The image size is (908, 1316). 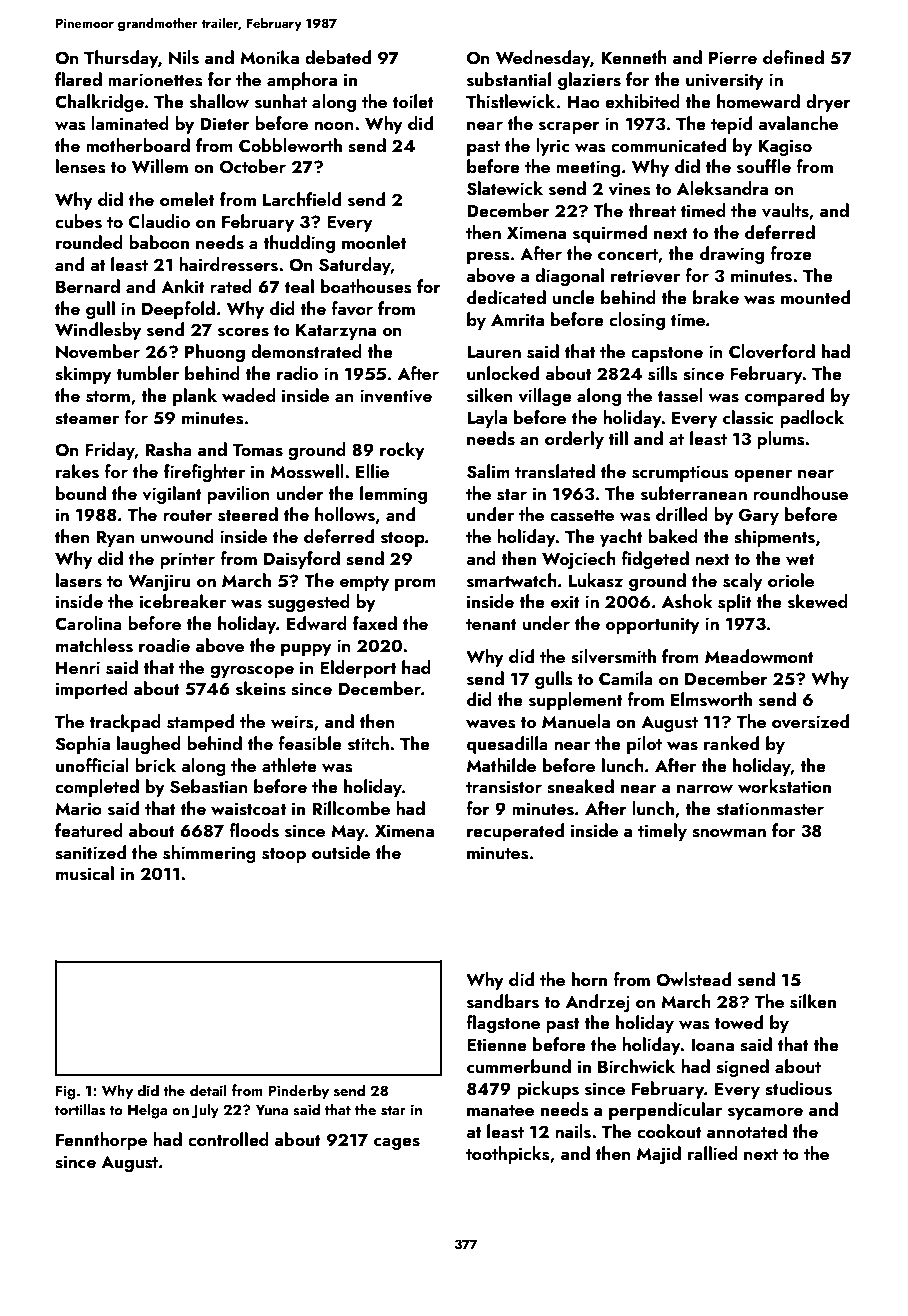 I want to click on waded, so click(x=249, y=395).
